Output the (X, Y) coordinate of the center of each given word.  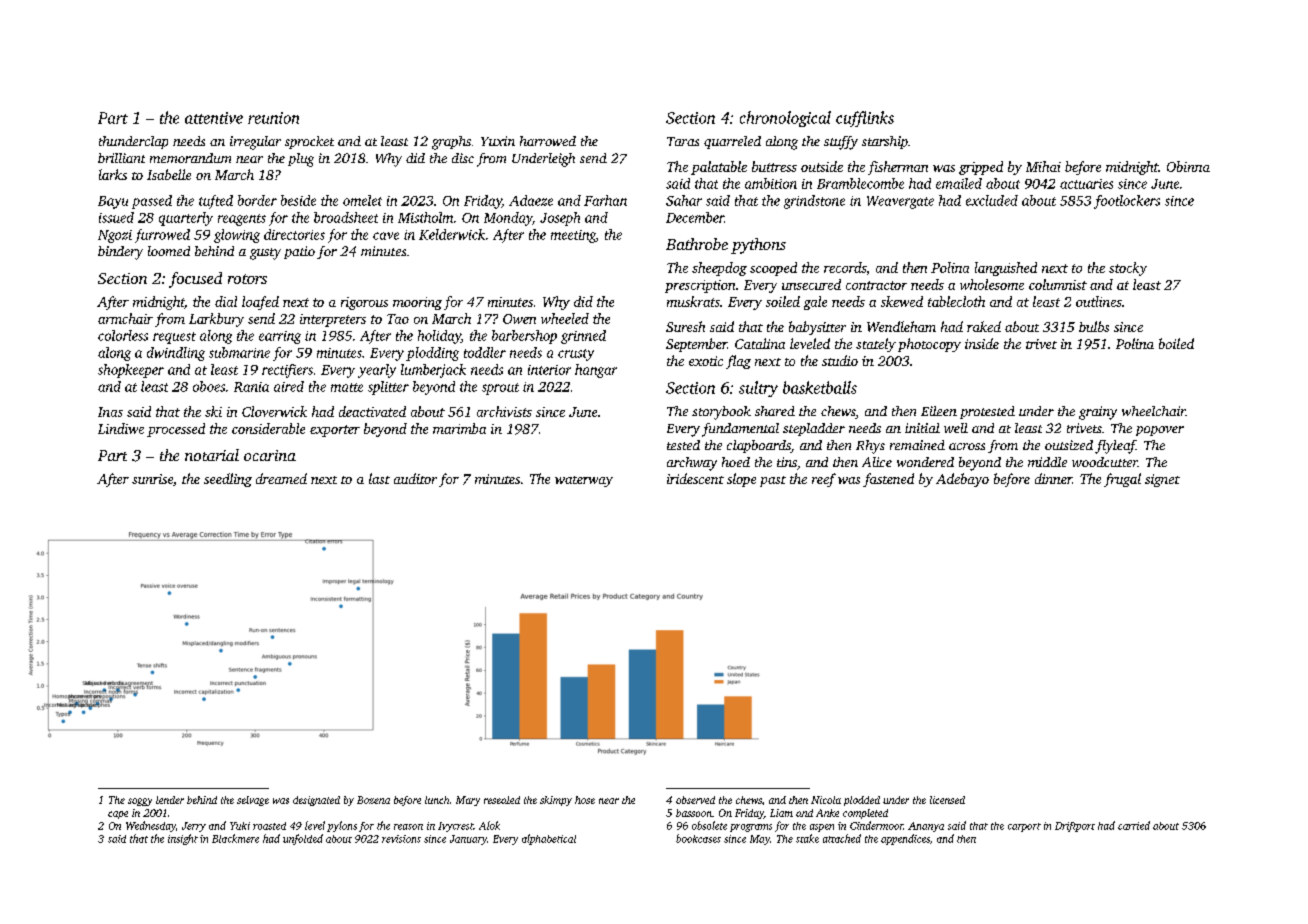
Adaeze (531, 200)
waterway (584, 481)
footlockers (1127, 202)
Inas (110, 412)
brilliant (121, 158)
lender (170, 800)
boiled (1176, 343)
